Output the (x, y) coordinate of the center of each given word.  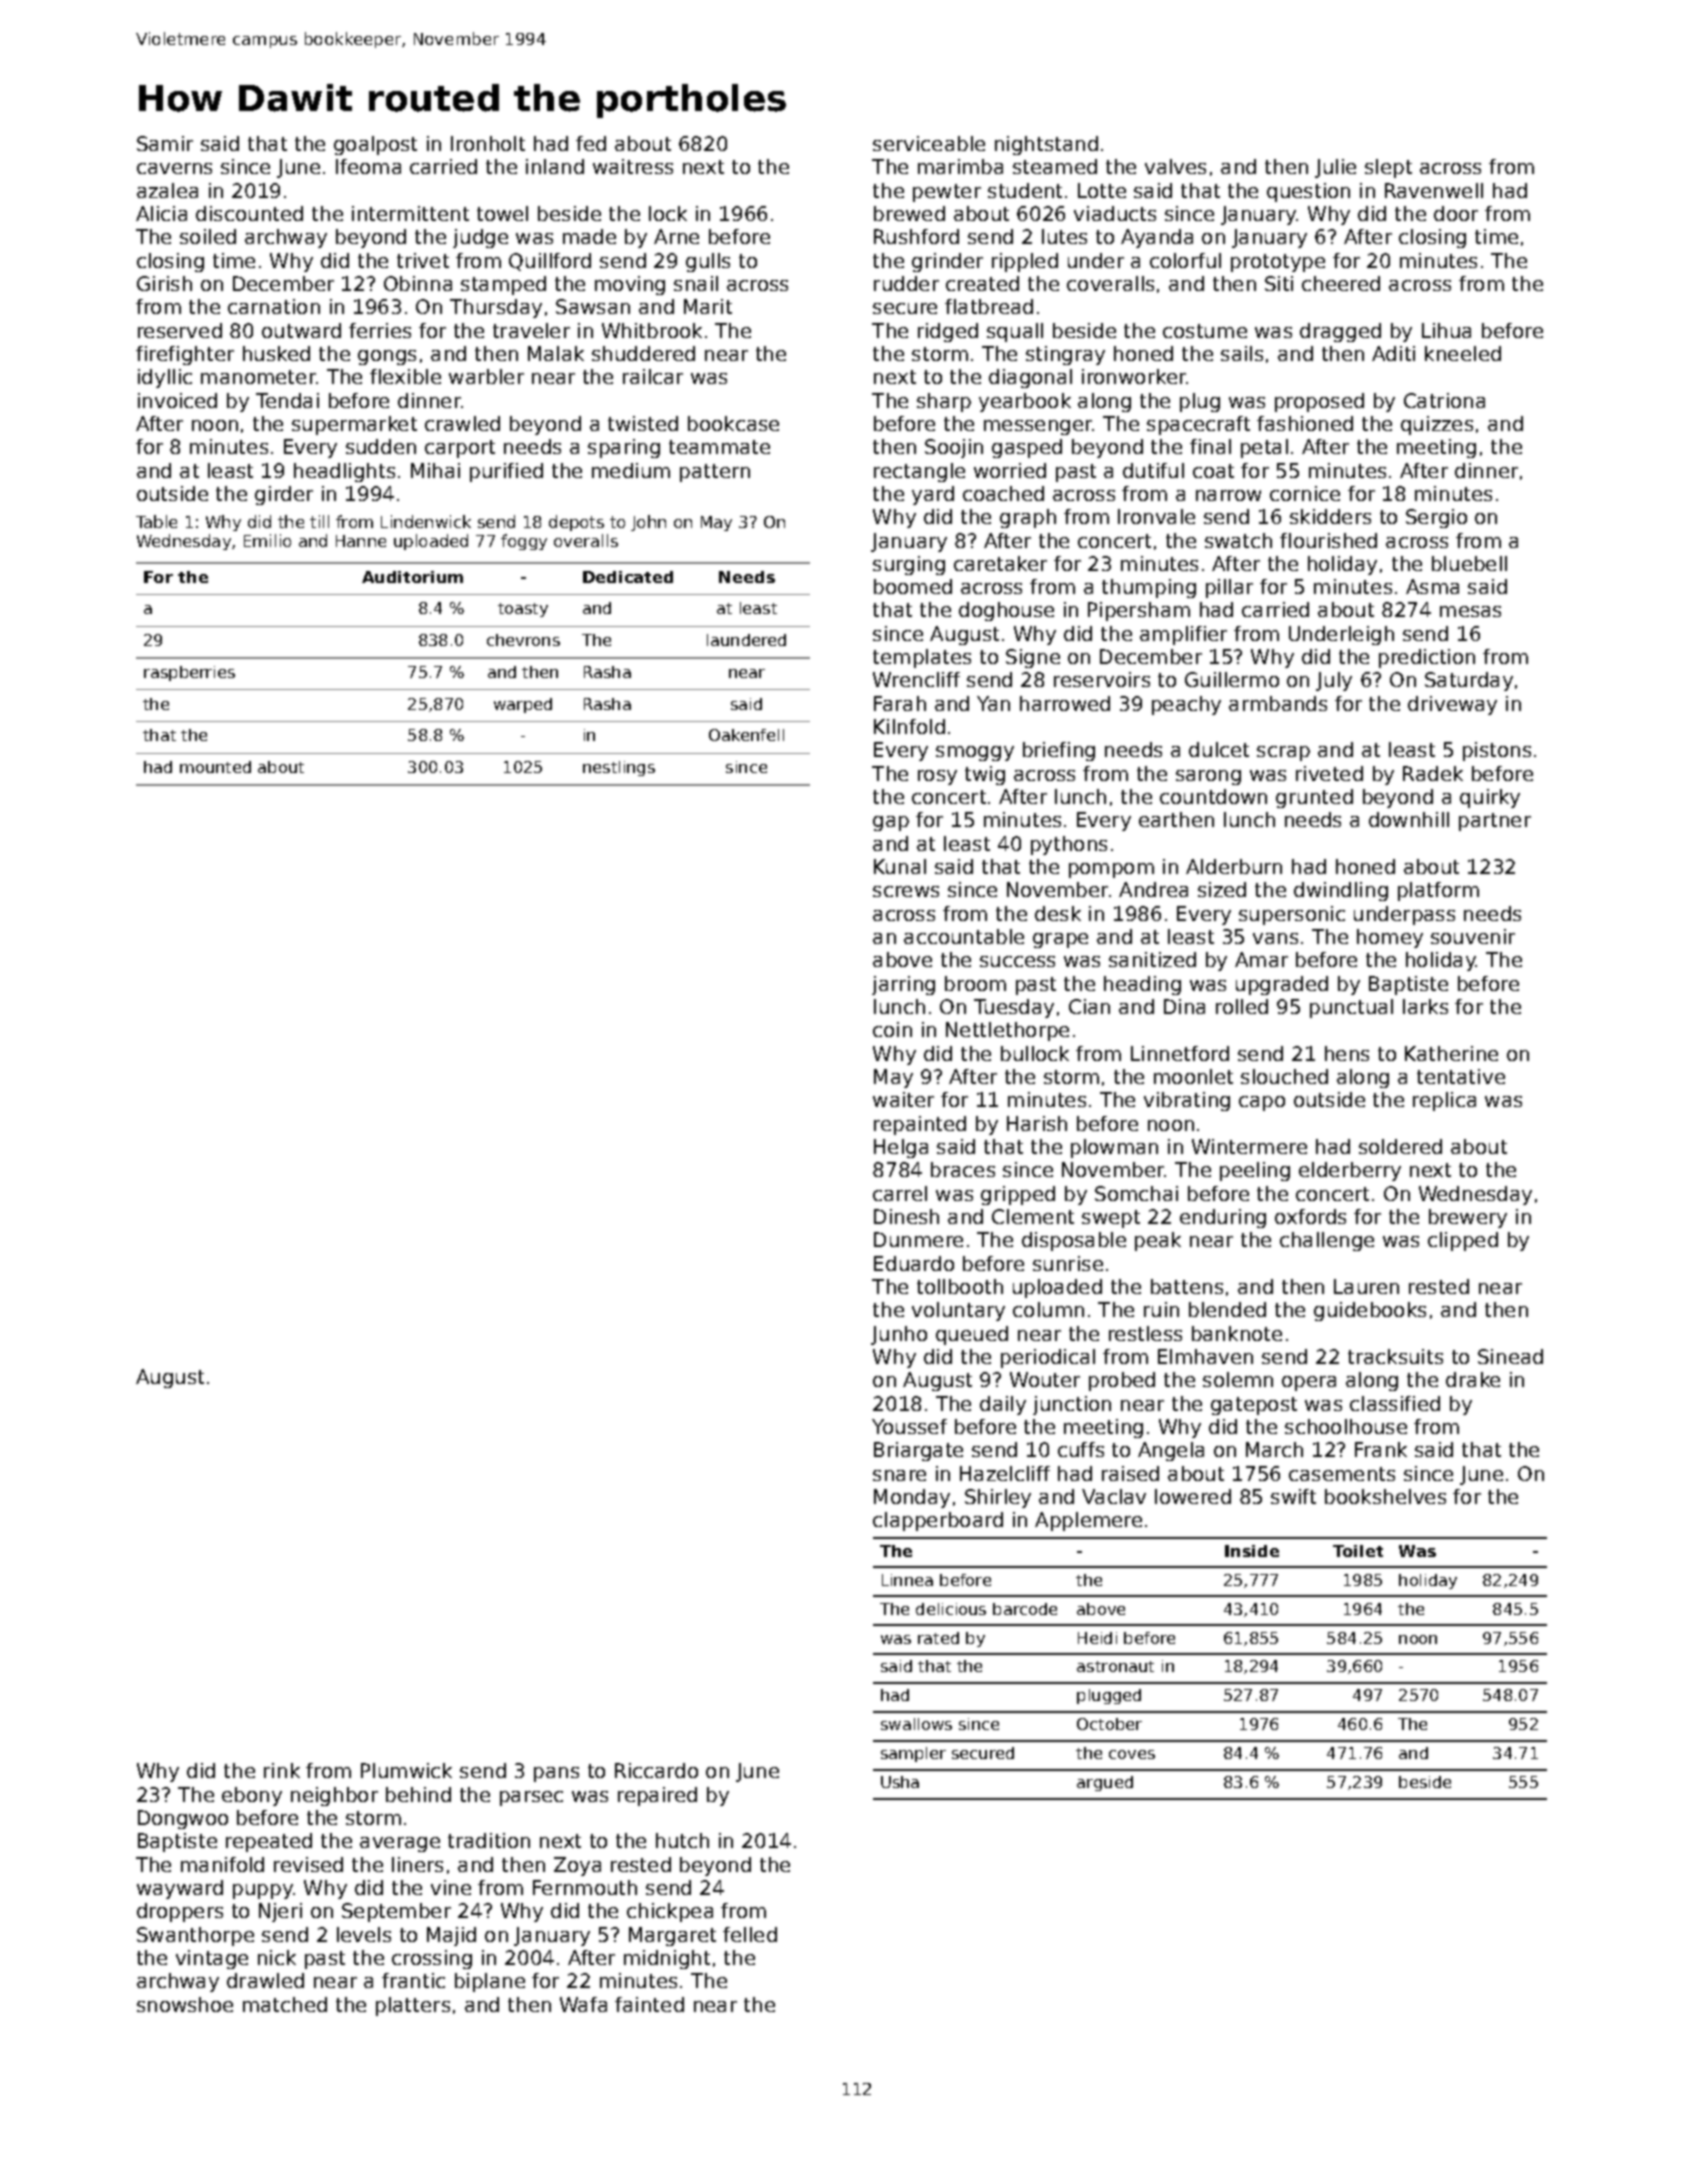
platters (413, 2006)
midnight (667, 1959)
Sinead (1510, 1356)
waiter (903, 1099)
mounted (215, 767)
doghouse (1006, 611)
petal (1264, 448)
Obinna (418, 283)
